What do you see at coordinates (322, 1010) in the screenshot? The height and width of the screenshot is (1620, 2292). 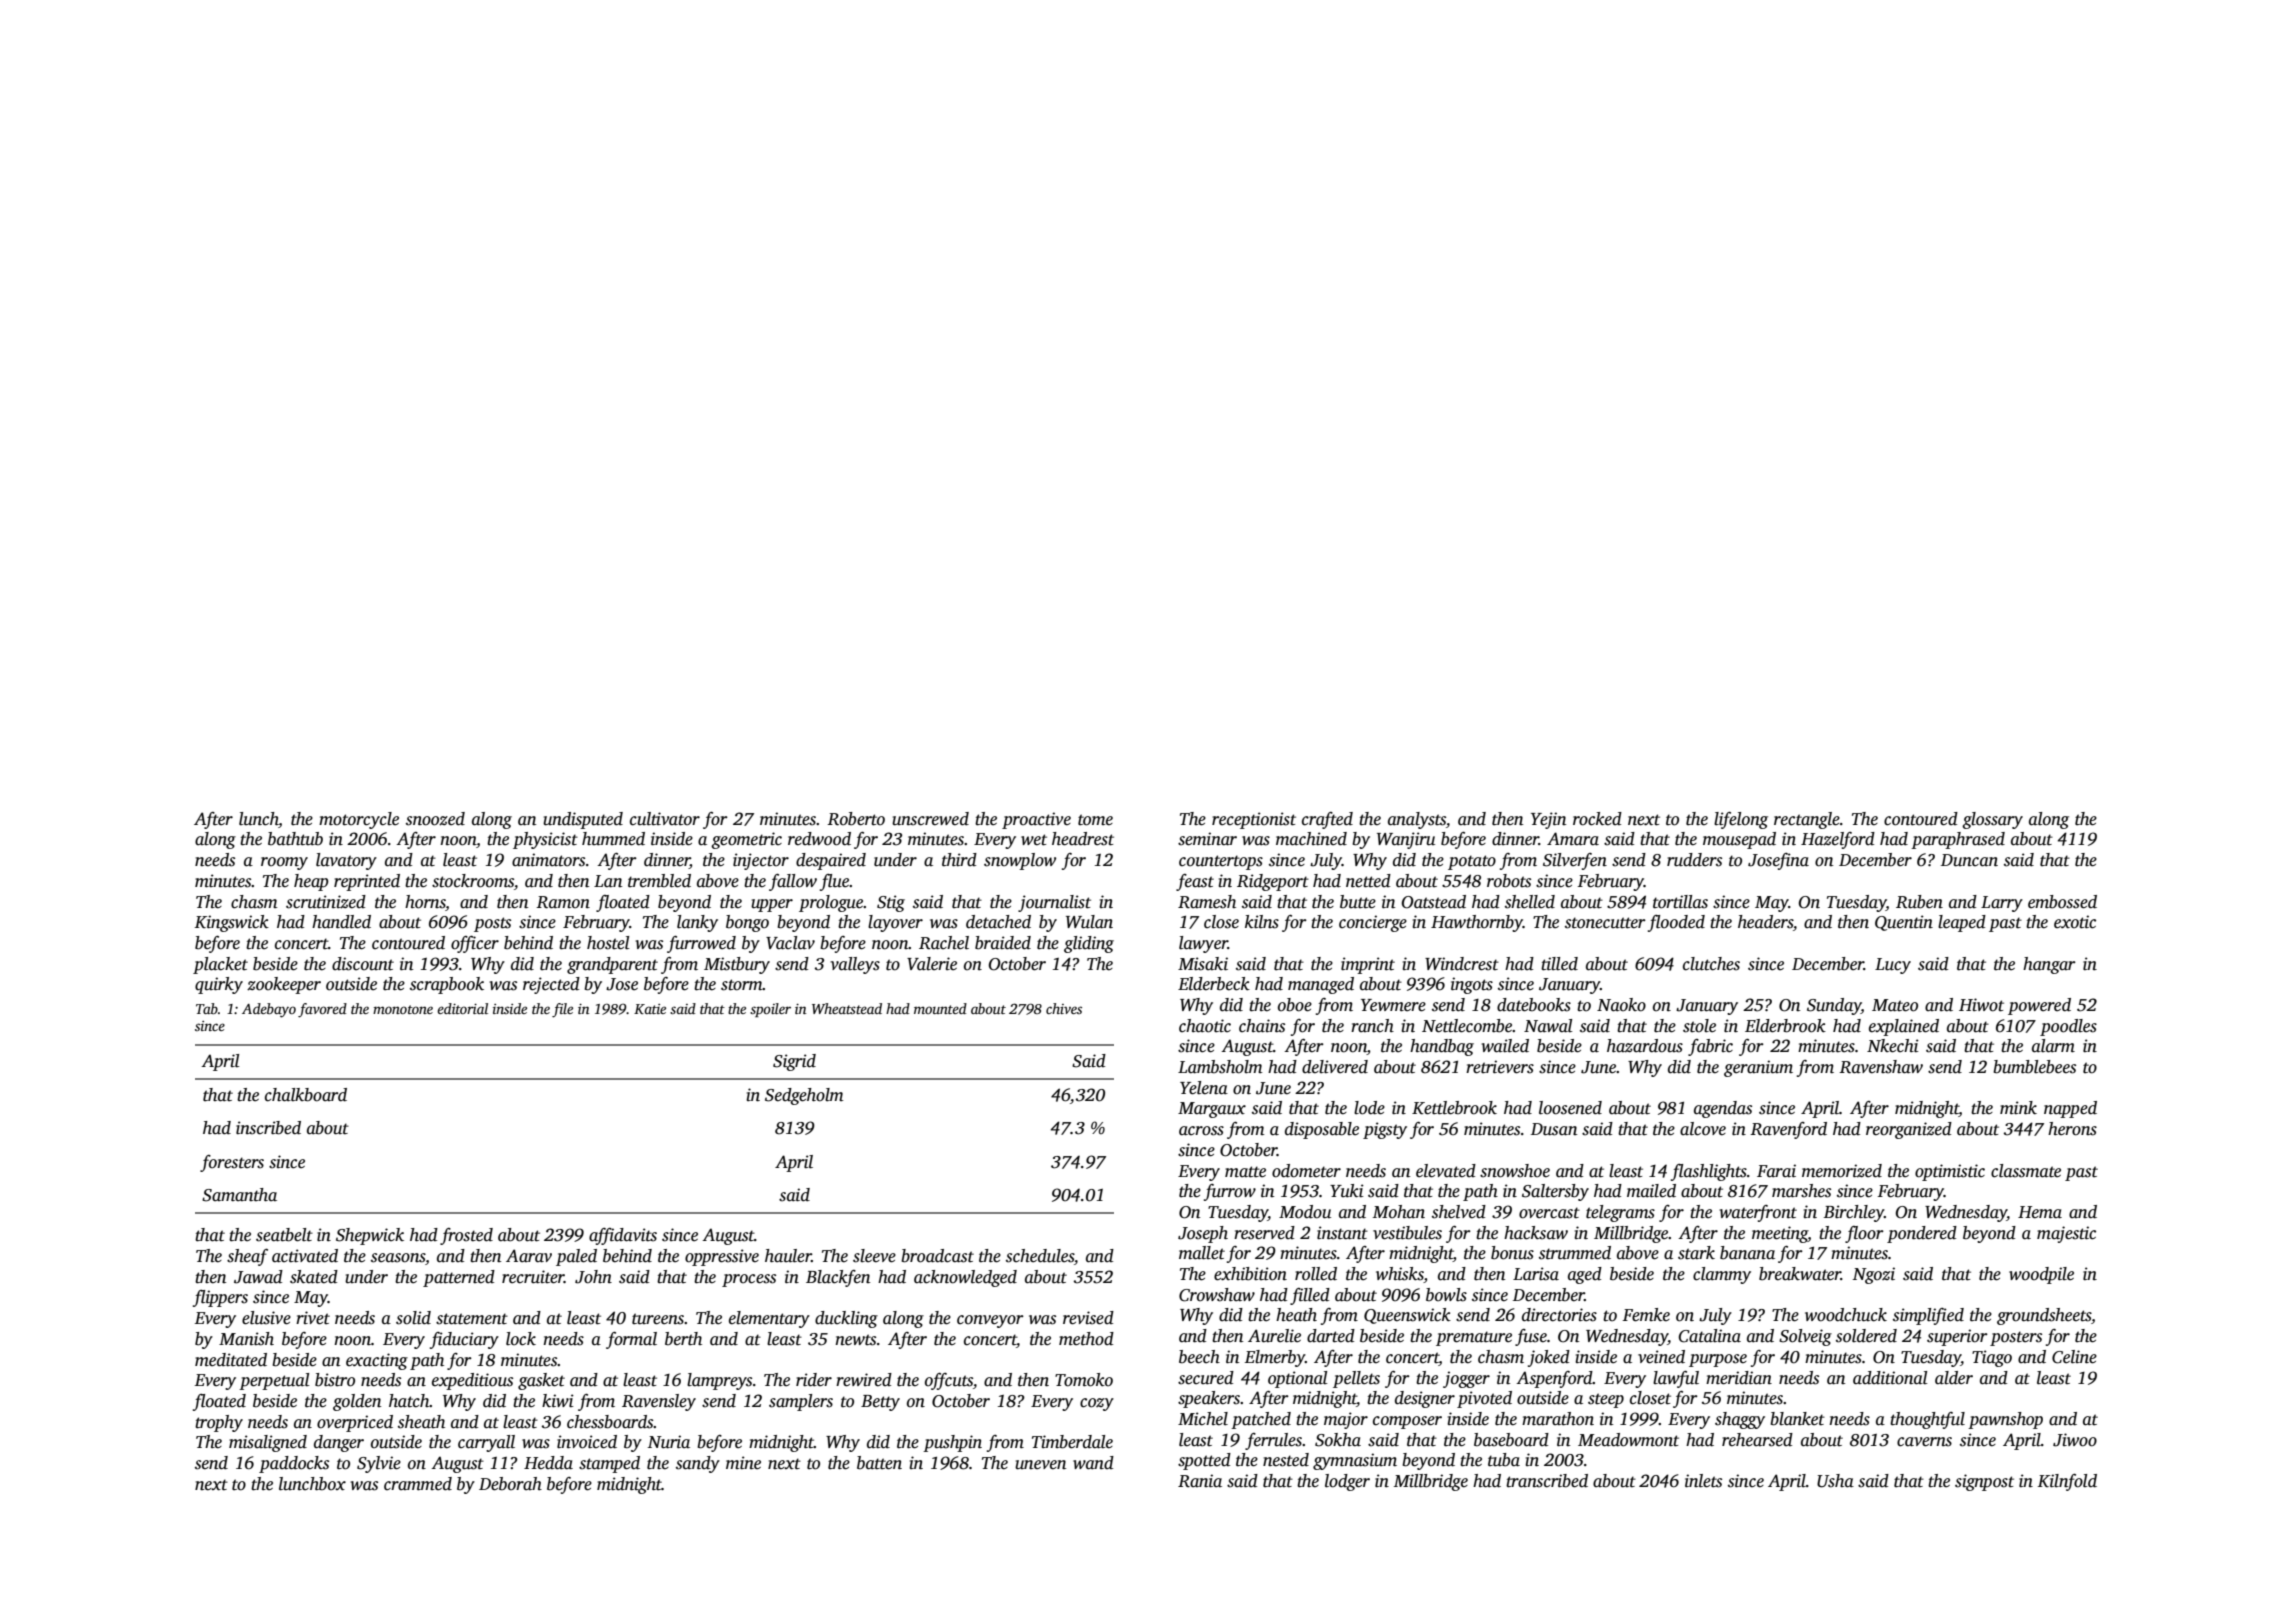 I see `favored` at bounding box center [322, 1010].
